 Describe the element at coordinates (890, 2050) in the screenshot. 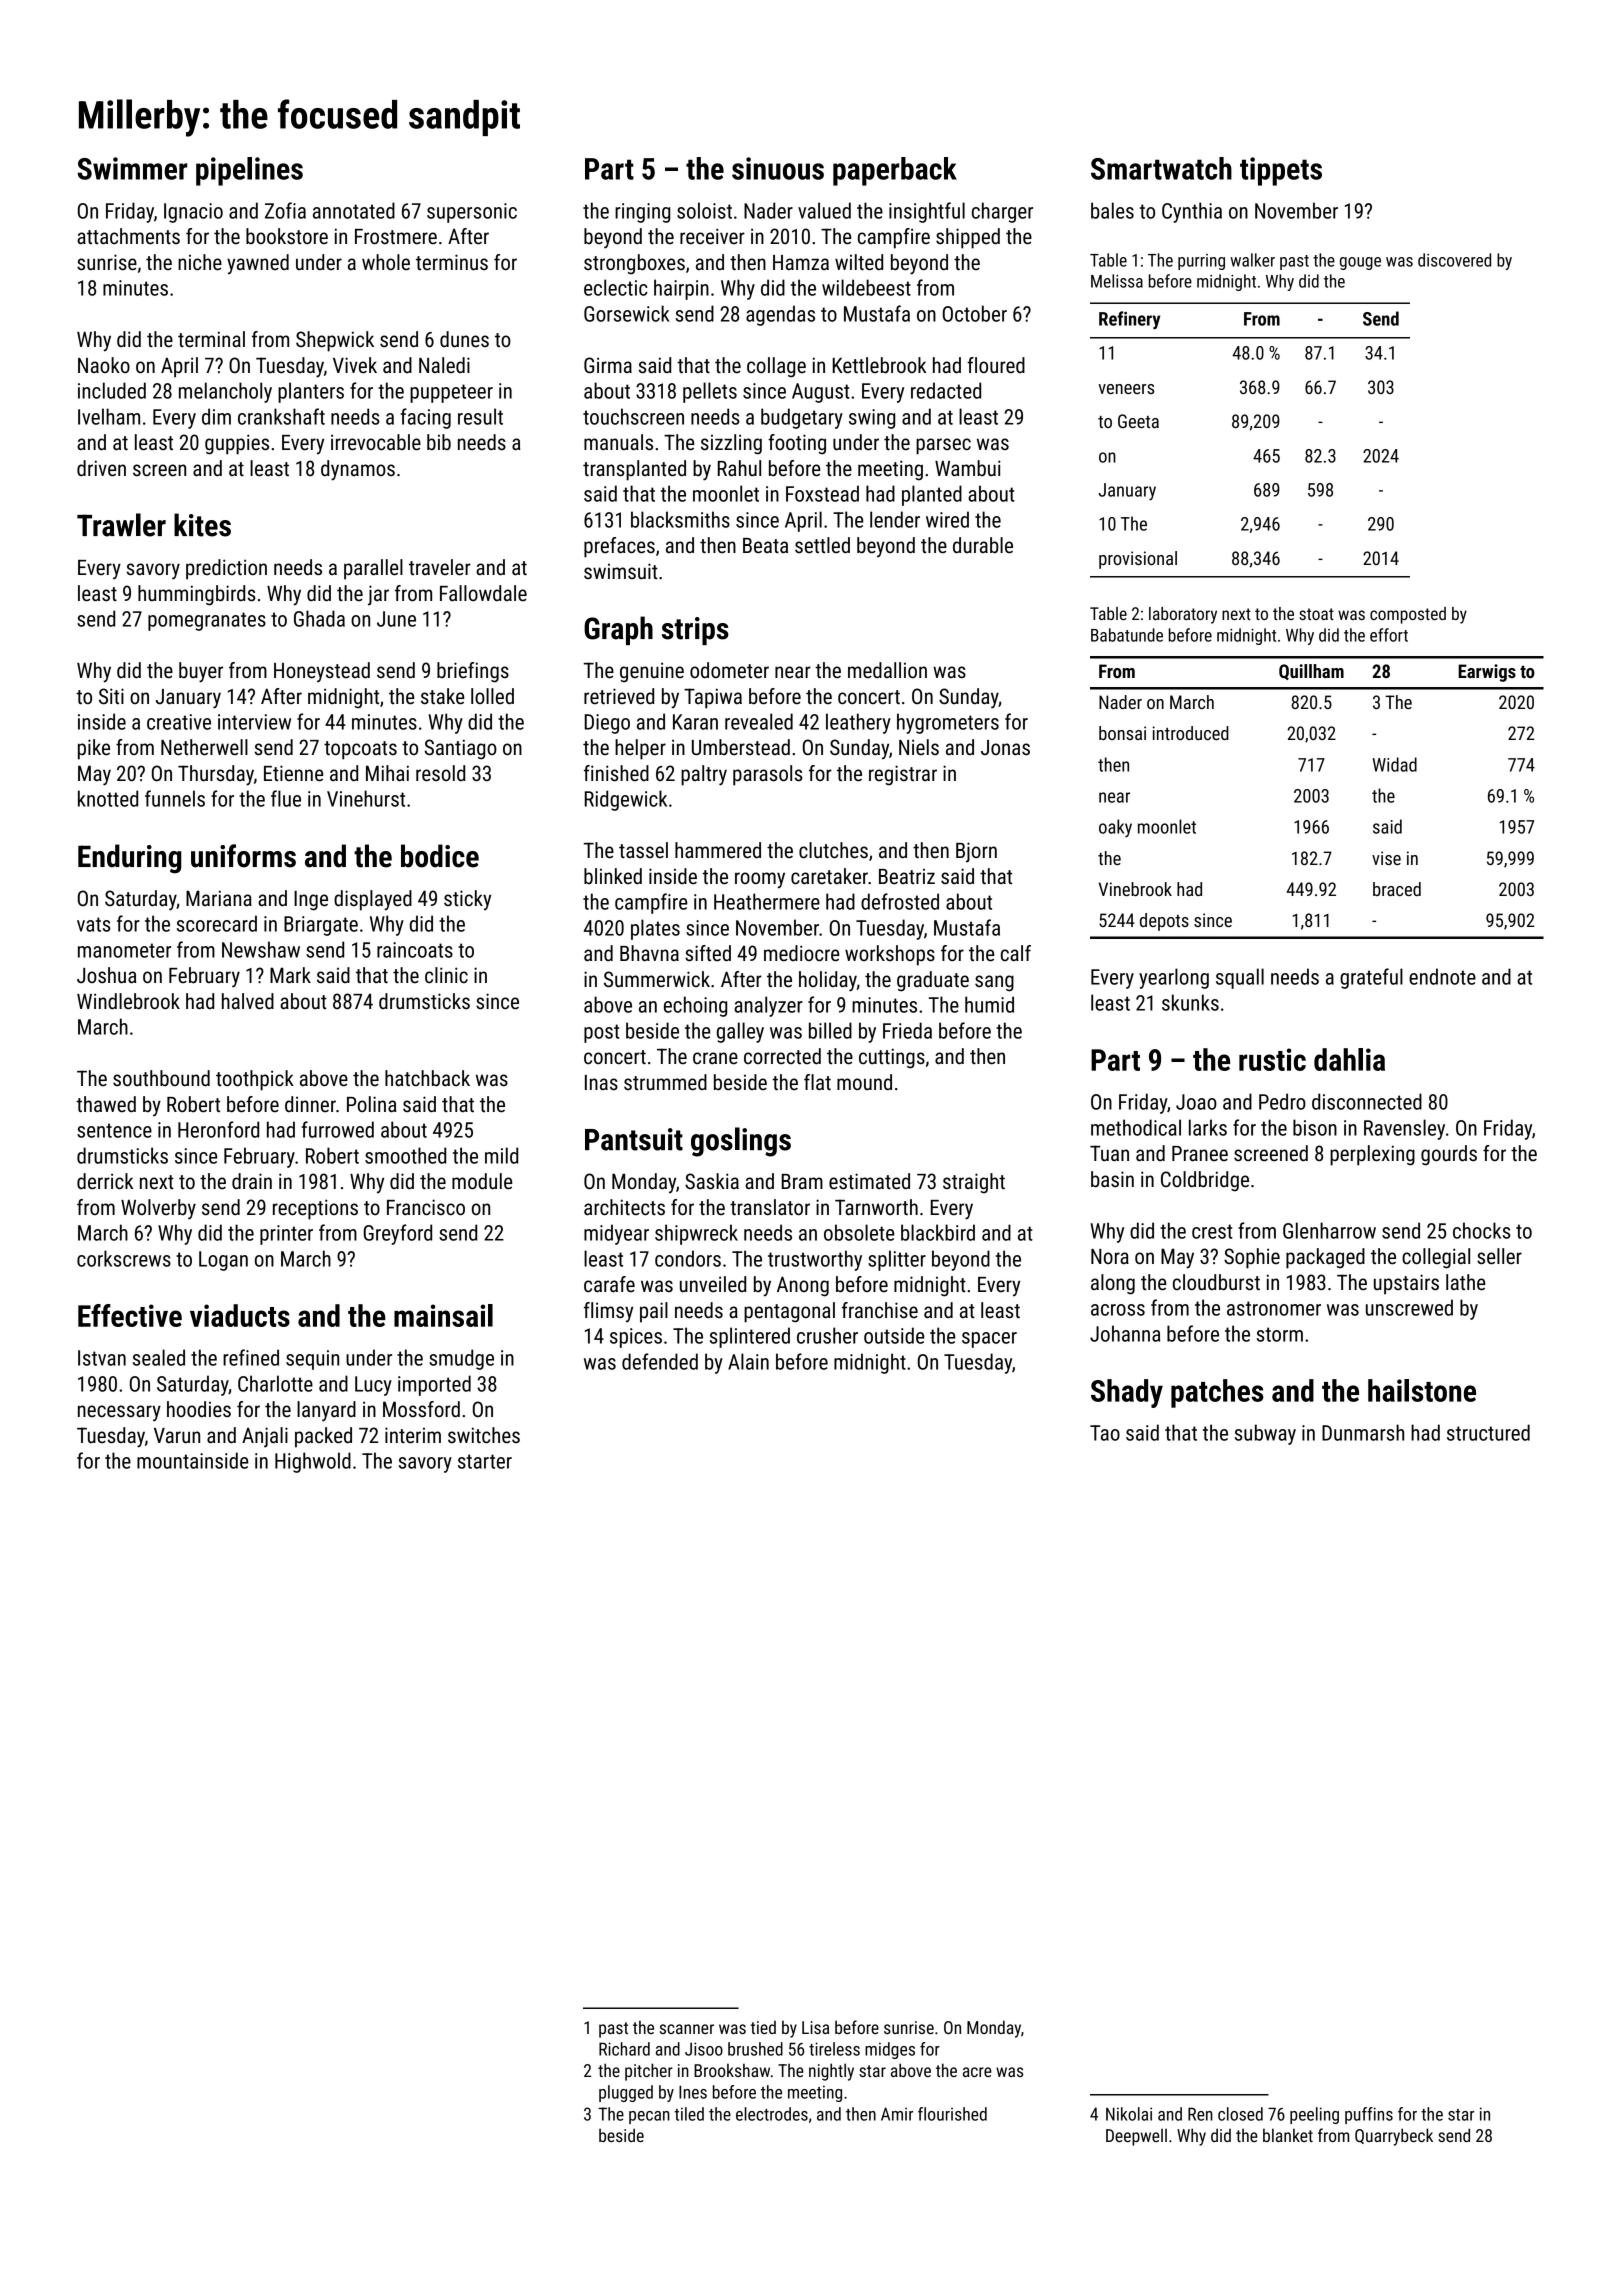

I see `midges` at that location.
